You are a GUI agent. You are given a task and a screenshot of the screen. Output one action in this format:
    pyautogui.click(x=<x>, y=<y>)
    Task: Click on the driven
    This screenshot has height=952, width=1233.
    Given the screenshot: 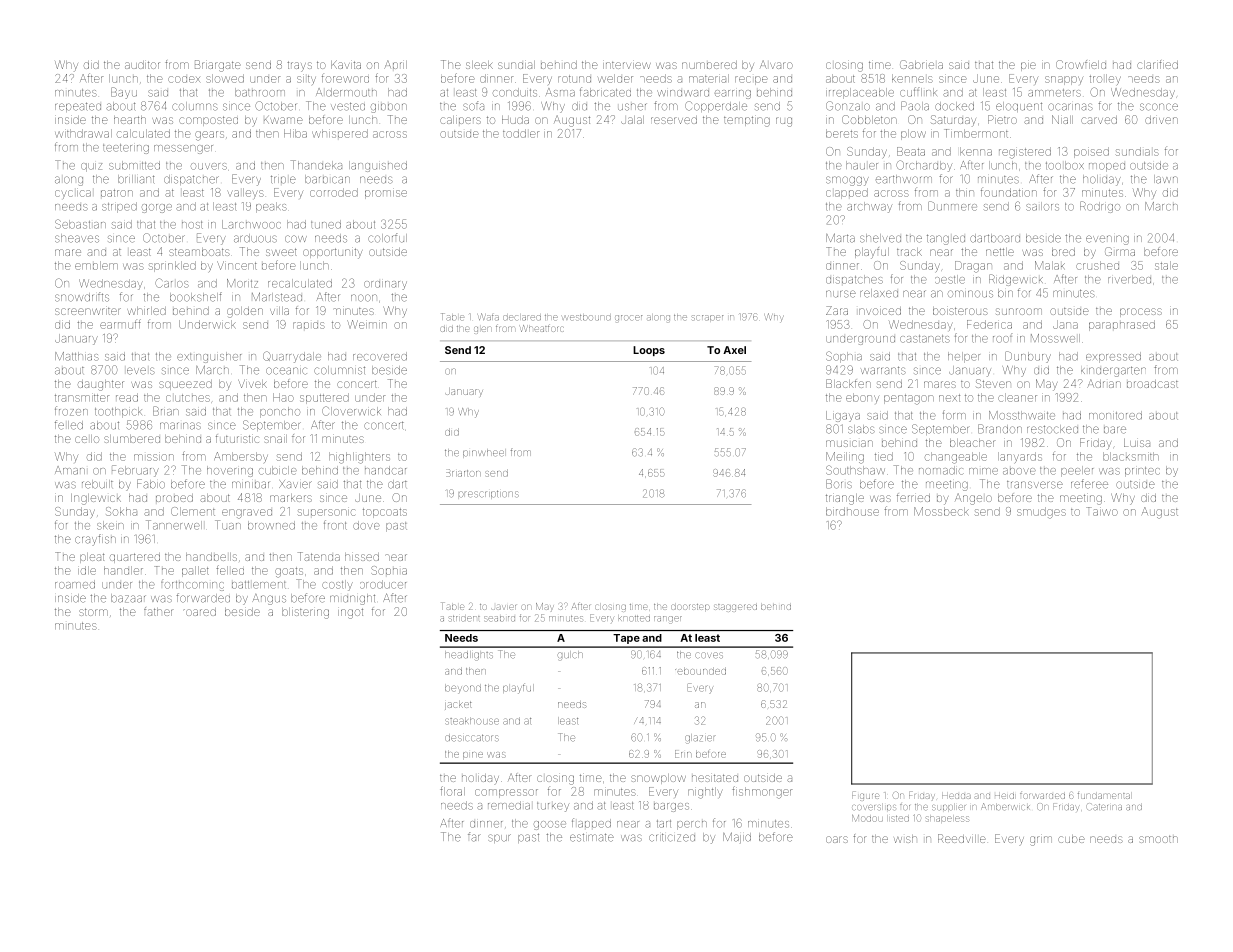 What is the action you would take?
    pyautogui.click(x=1161, y=120)
